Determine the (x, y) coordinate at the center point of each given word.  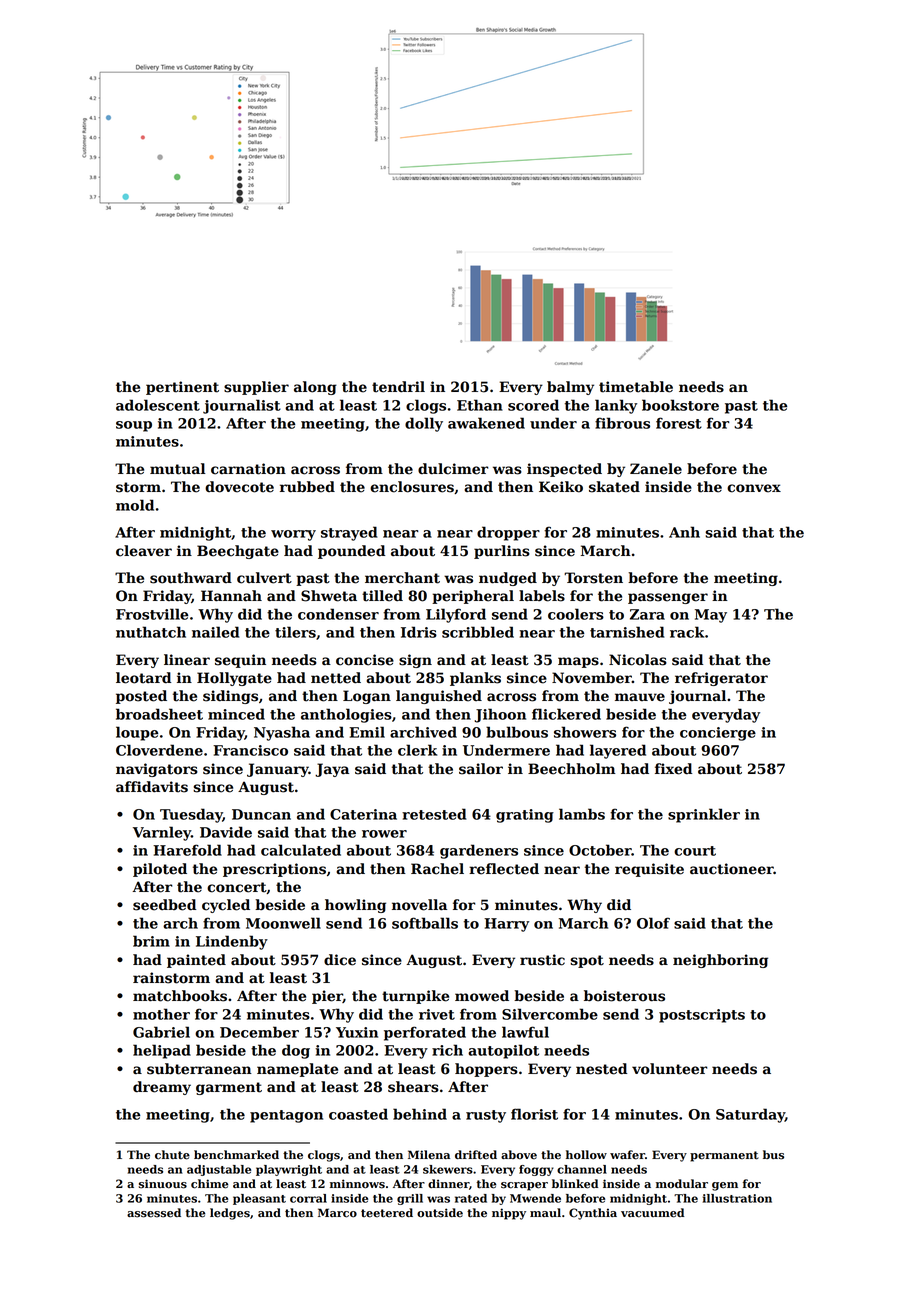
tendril (398, 387)
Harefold (187, 850)
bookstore (680, 405)
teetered (387, 1213)
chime (209, 1184)
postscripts (702, 1016)
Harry (506, 925)
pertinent (182, 388)
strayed (349, 533)
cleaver (144, 551)
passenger (668, 598)
